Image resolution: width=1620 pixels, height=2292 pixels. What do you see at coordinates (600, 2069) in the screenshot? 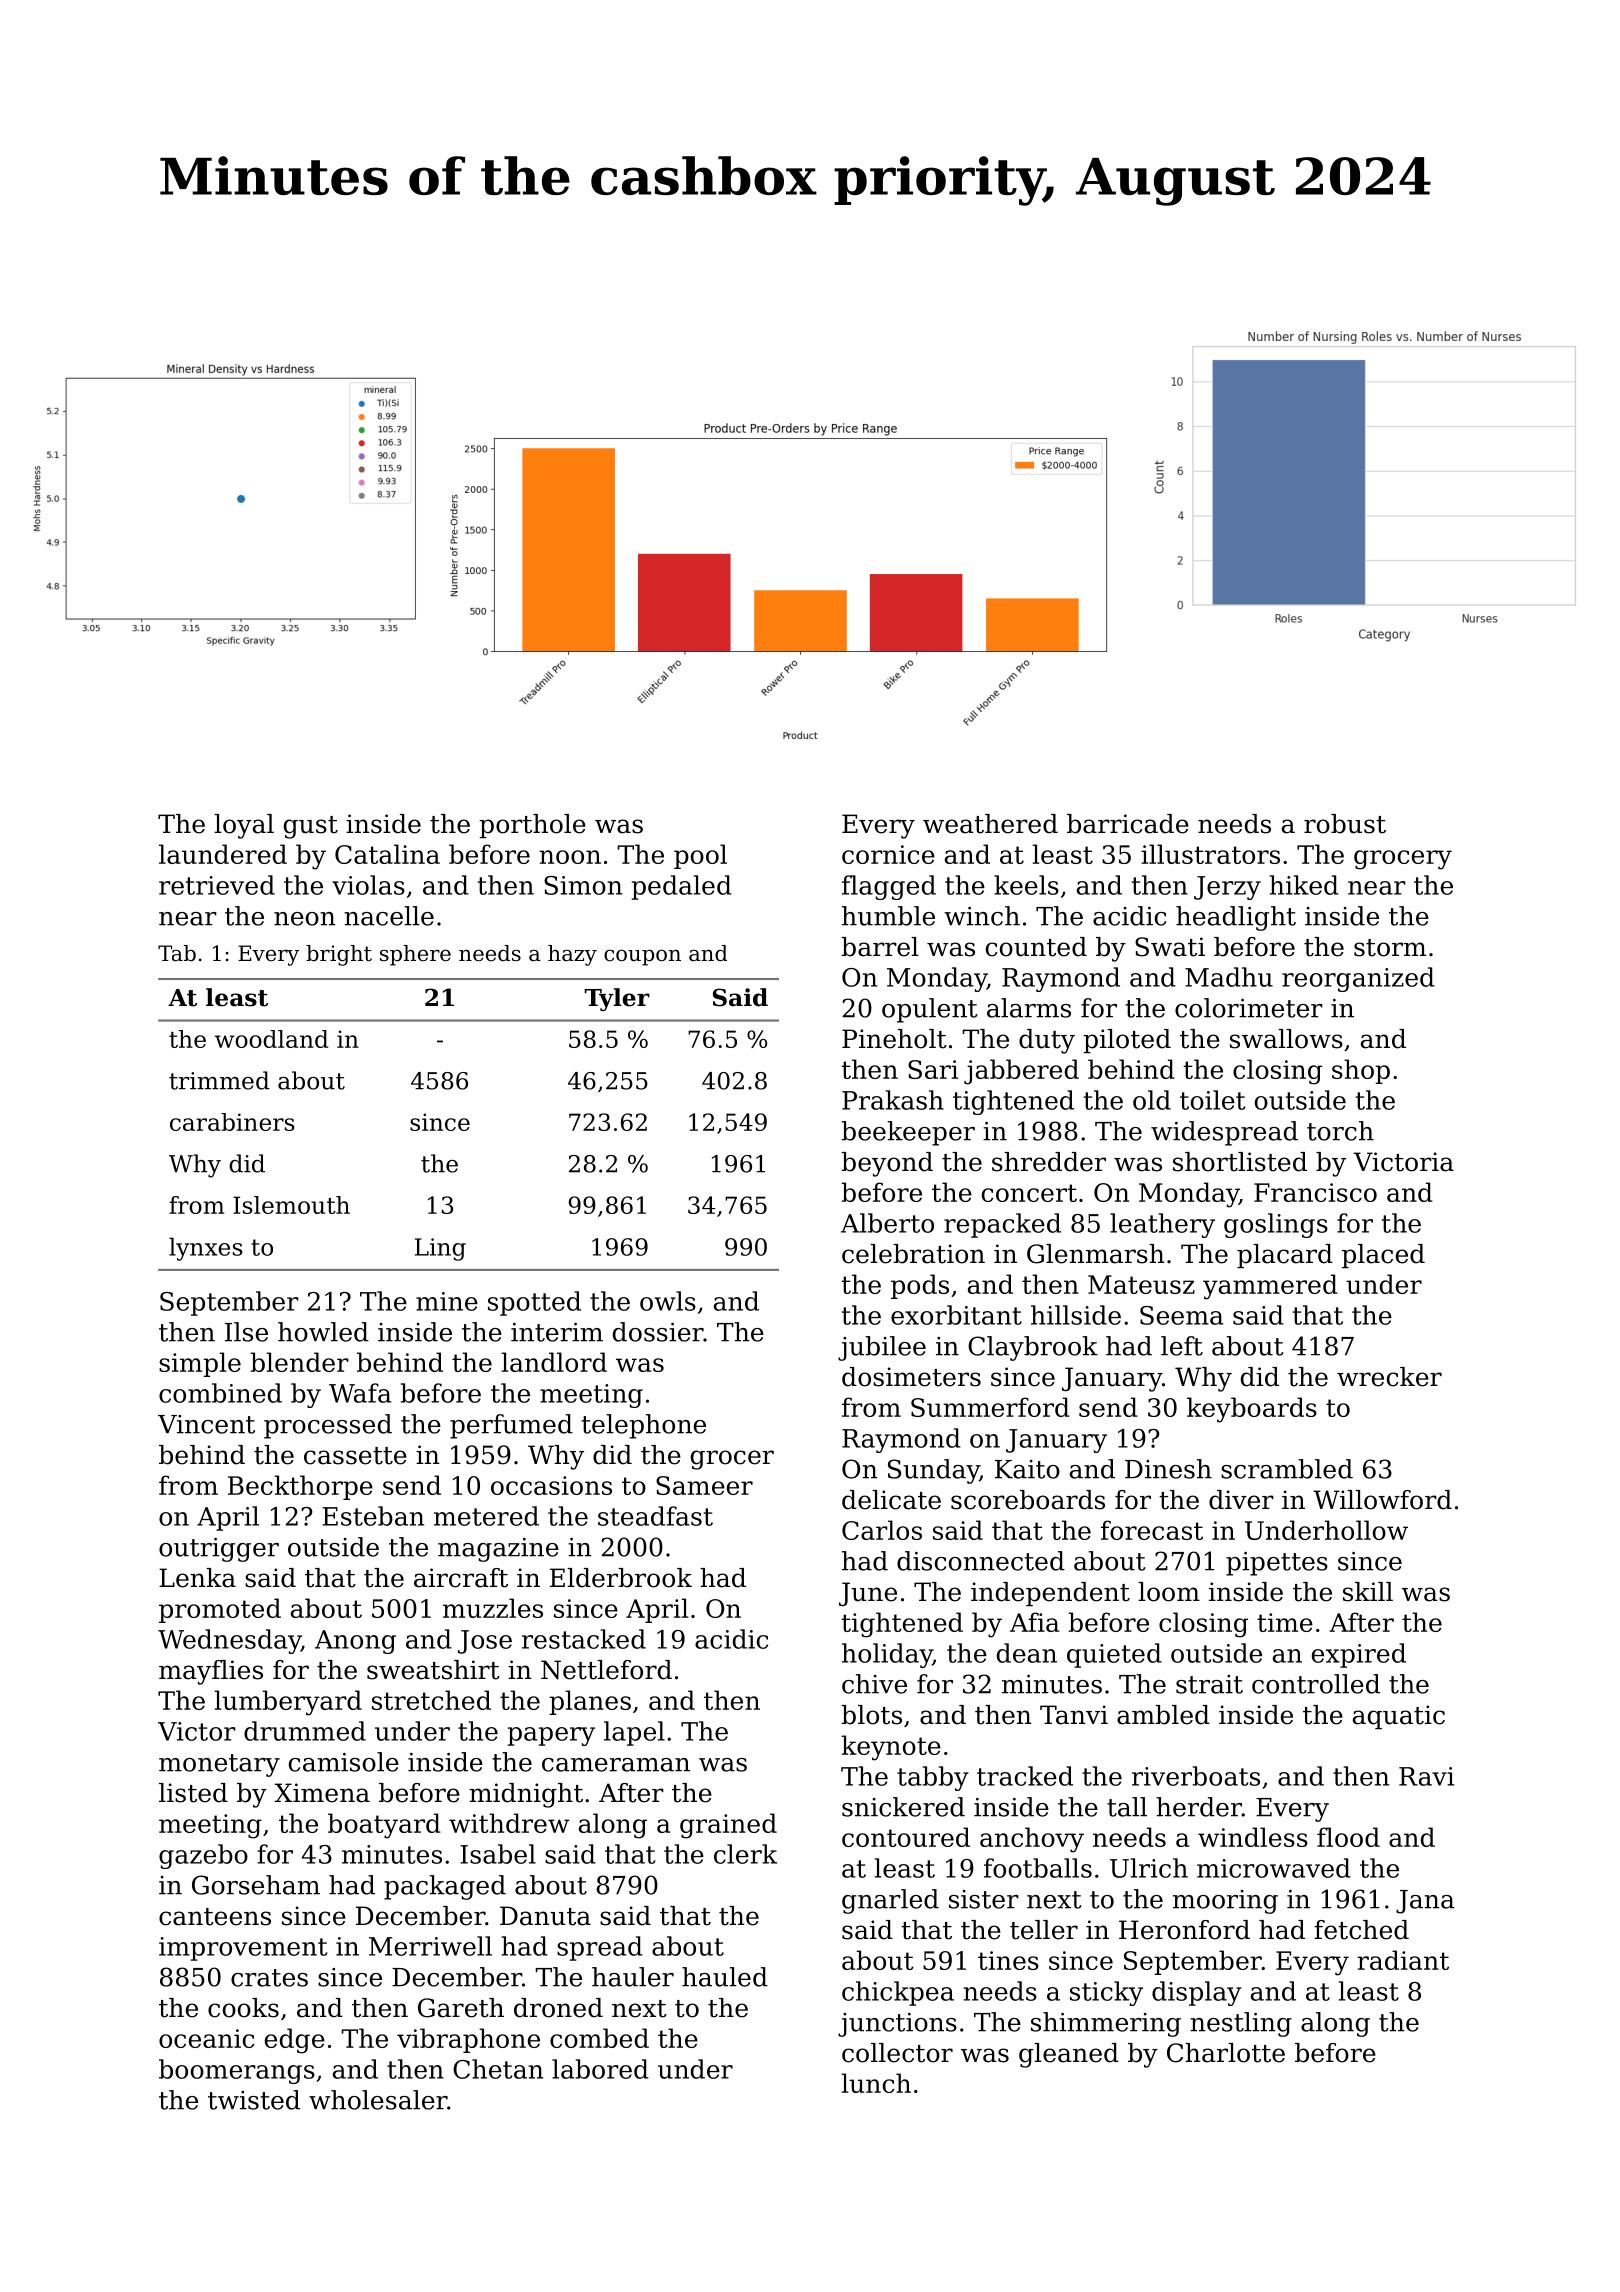
I see `labored` at bounding box center [600, 2069].
